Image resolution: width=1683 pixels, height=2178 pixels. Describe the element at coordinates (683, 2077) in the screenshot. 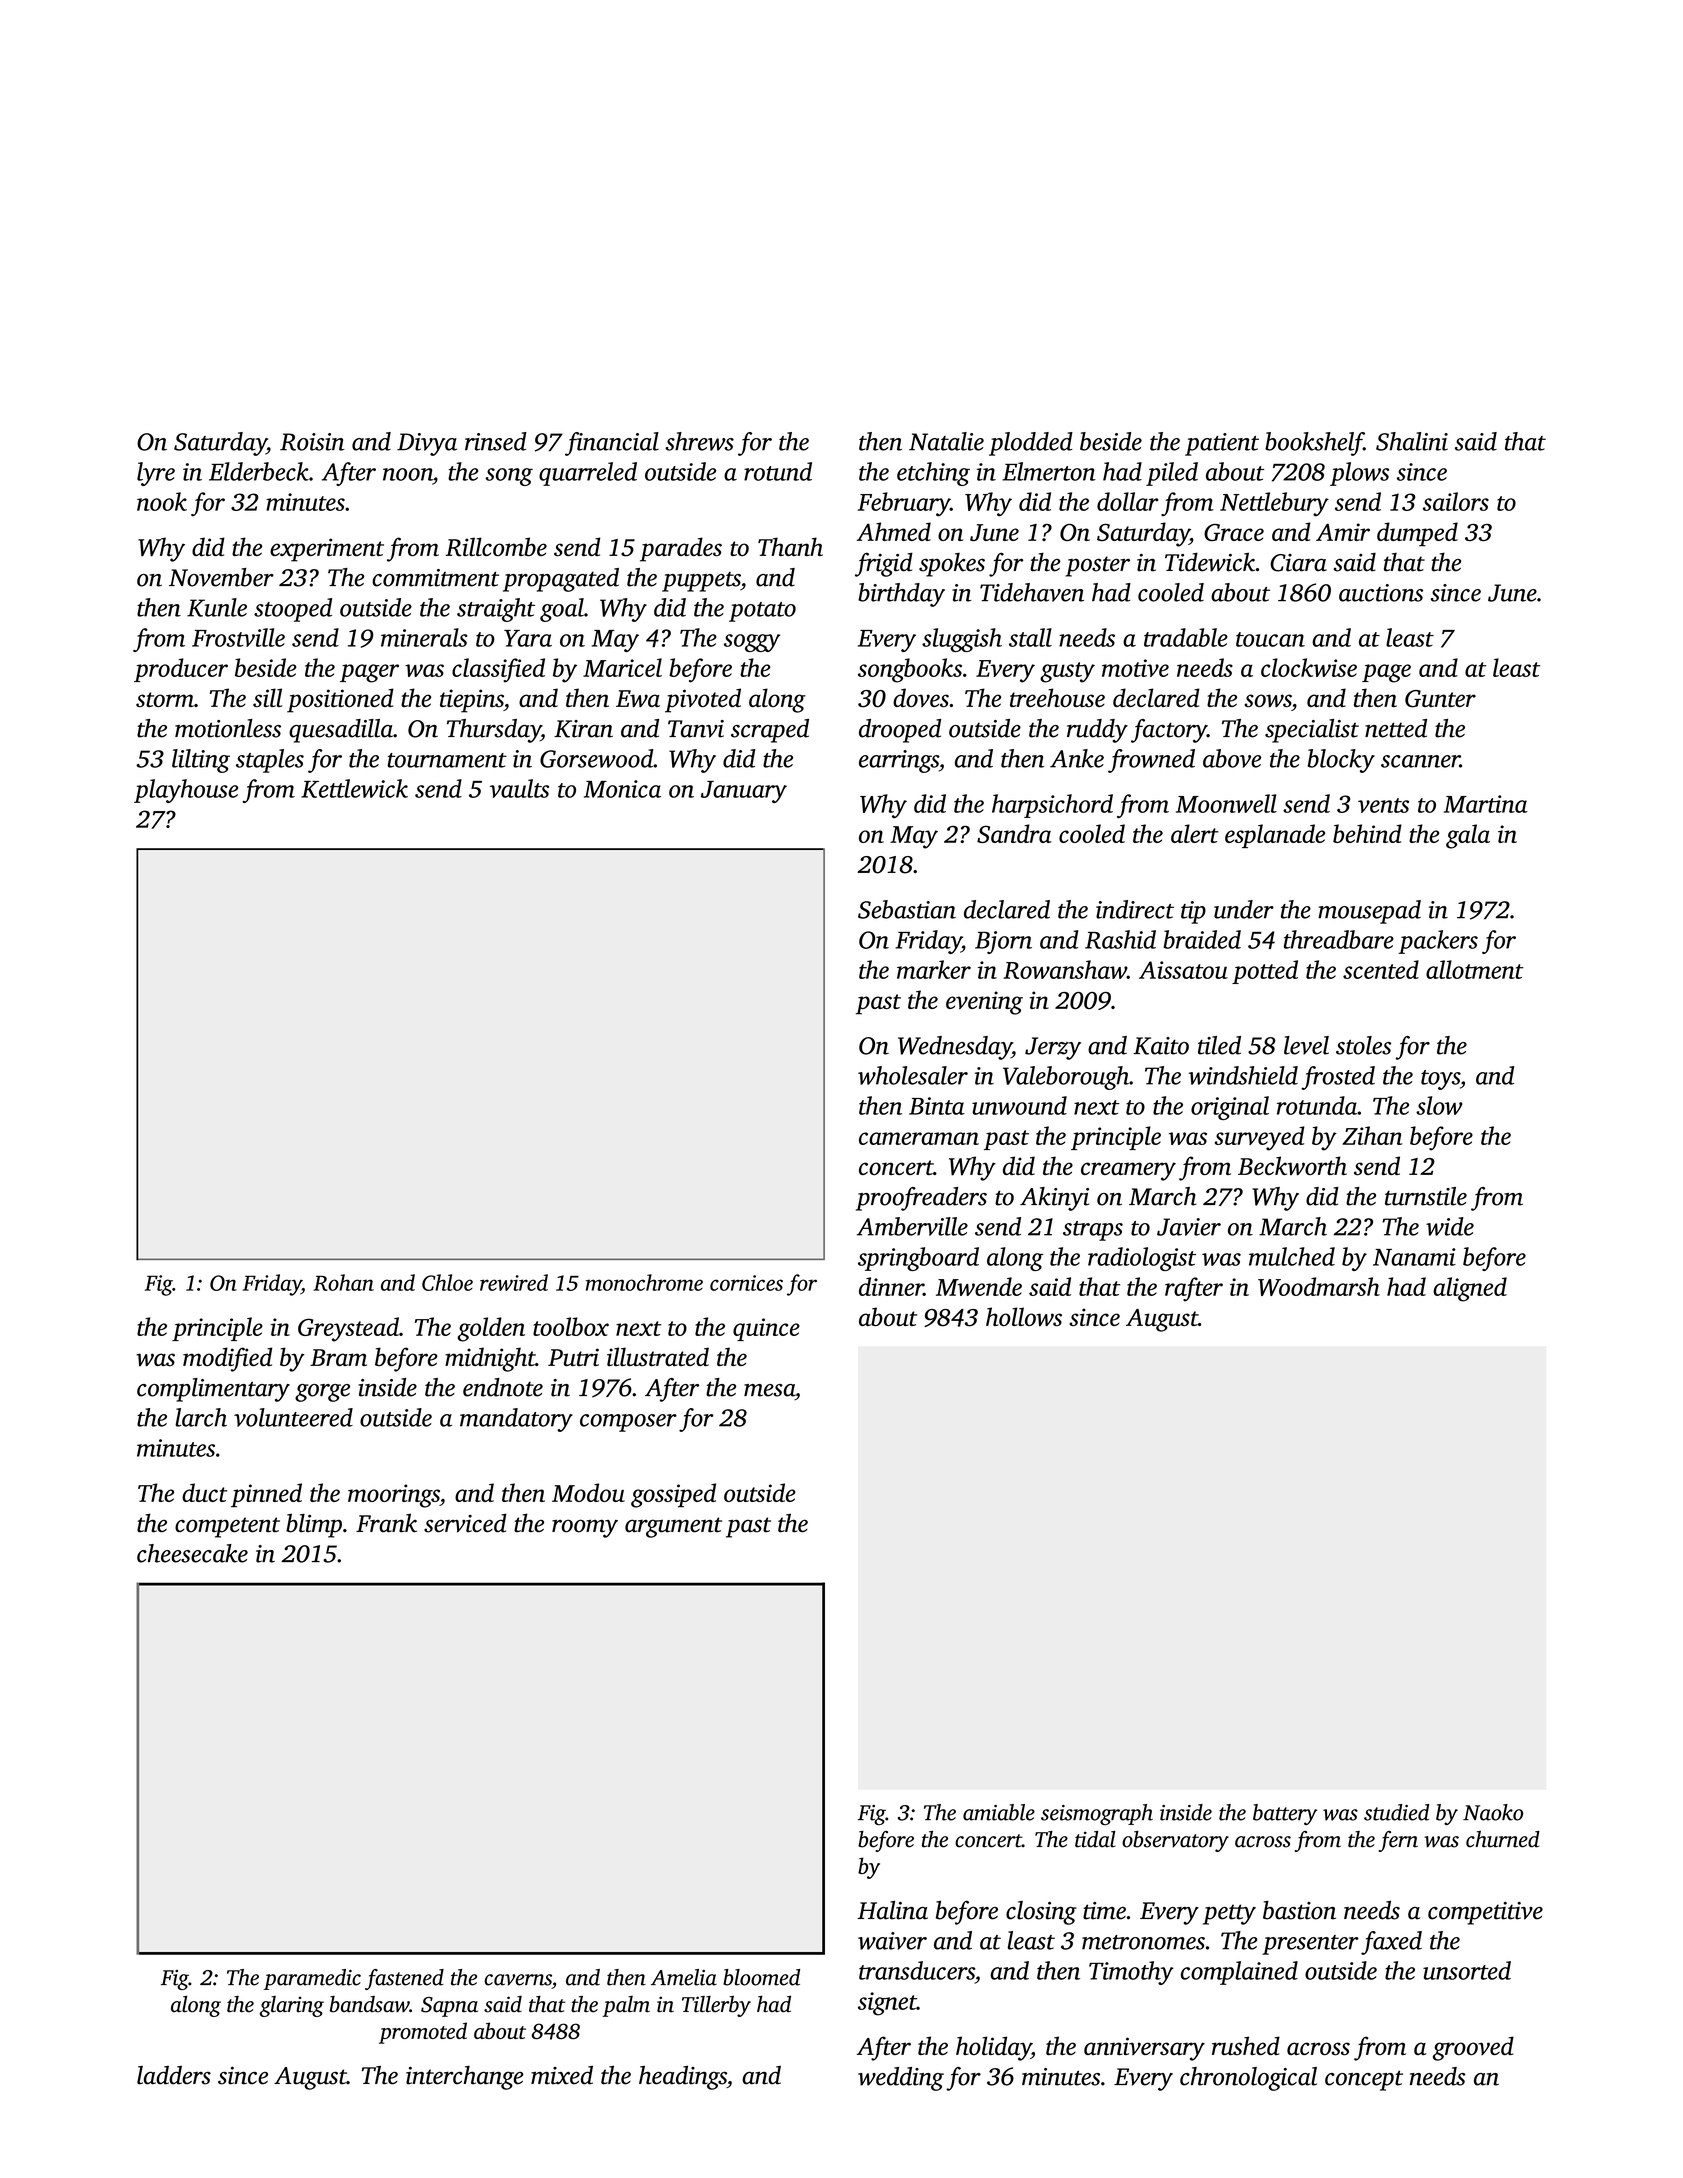

I see `headings` at that location.
